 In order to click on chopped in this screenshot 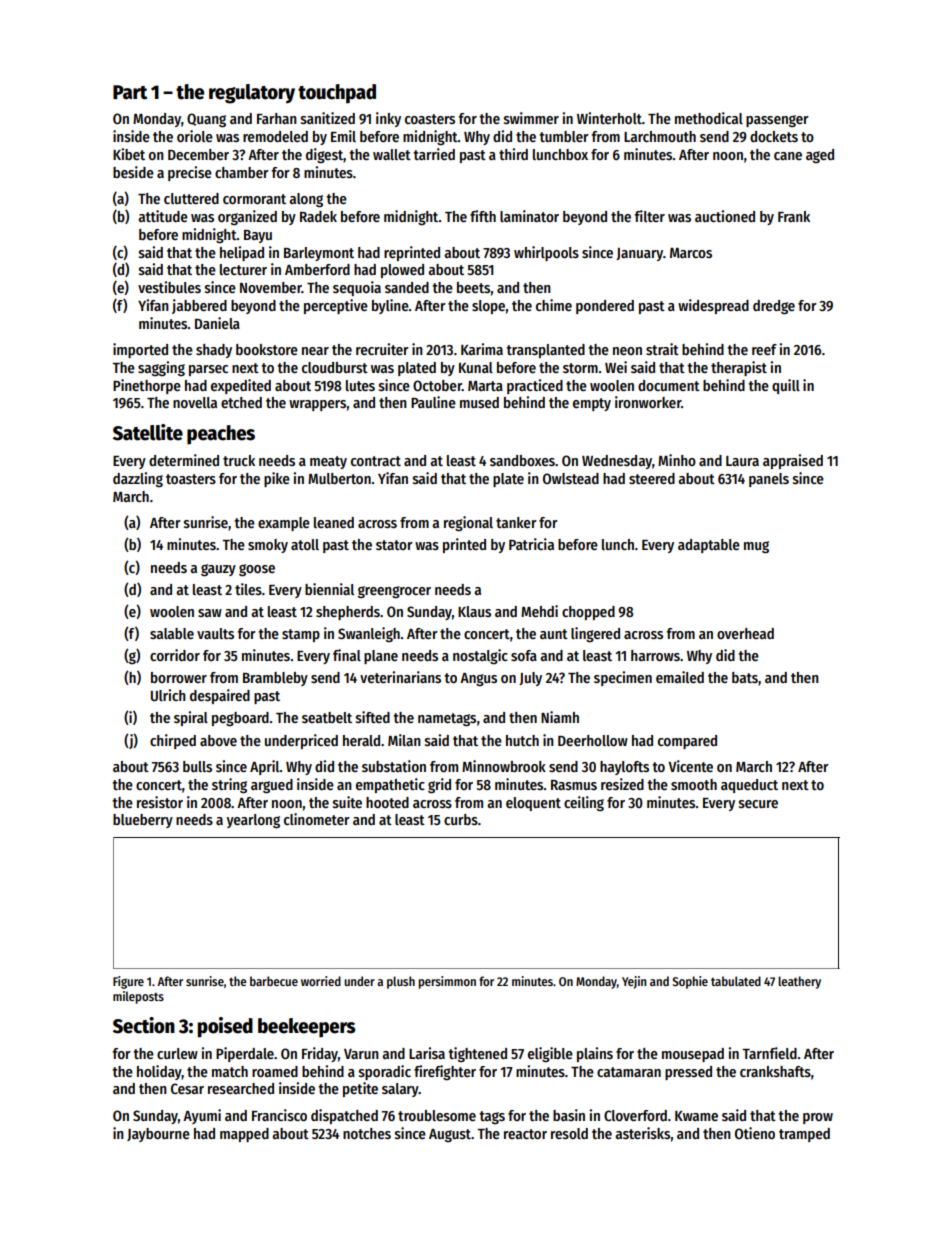, I will do `click(588, 613)`.
